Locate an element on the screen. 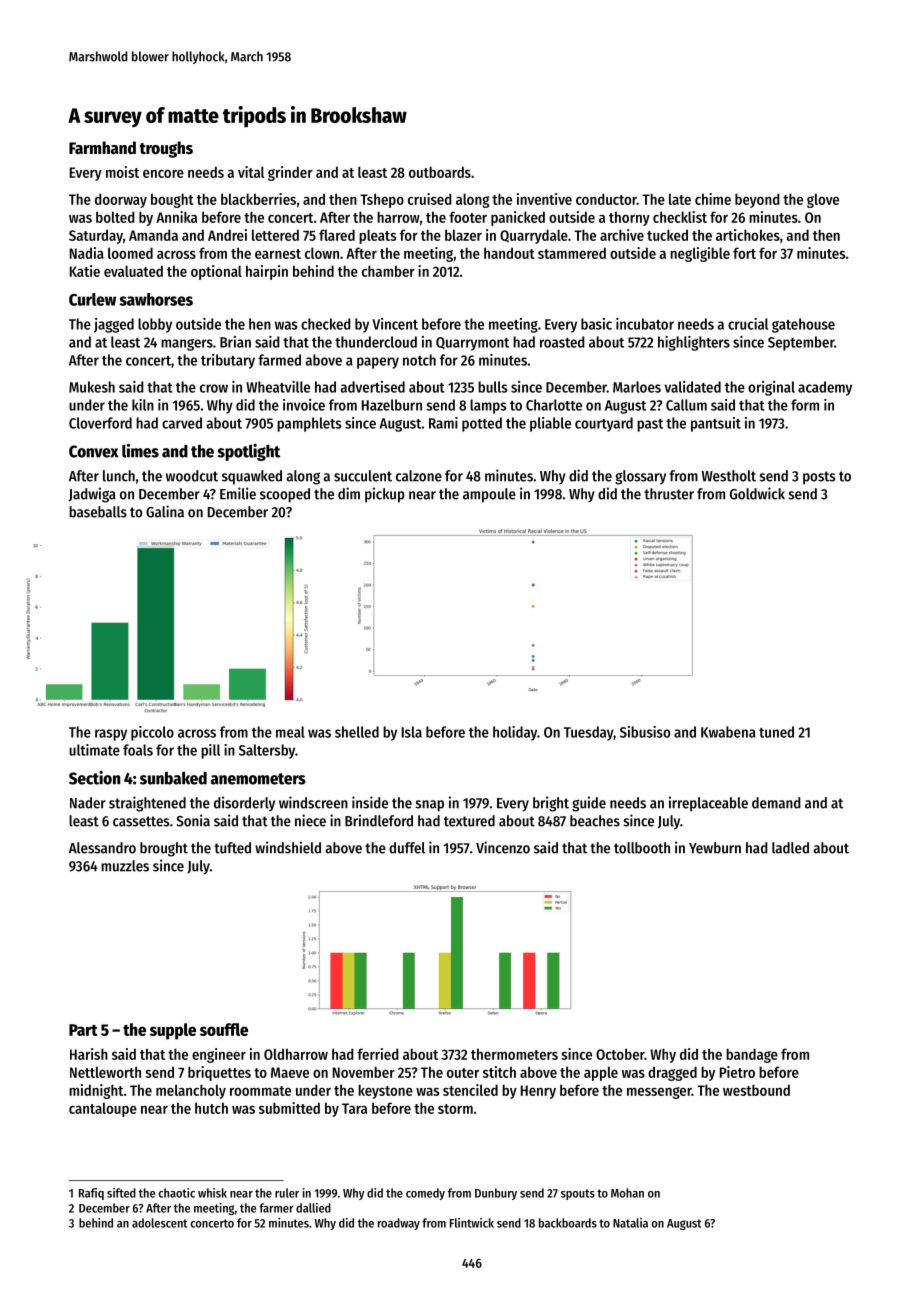 Image resolution: width=924 pixels, height=1308 pixels. tollbooth is located at coordinates (642, 848).
